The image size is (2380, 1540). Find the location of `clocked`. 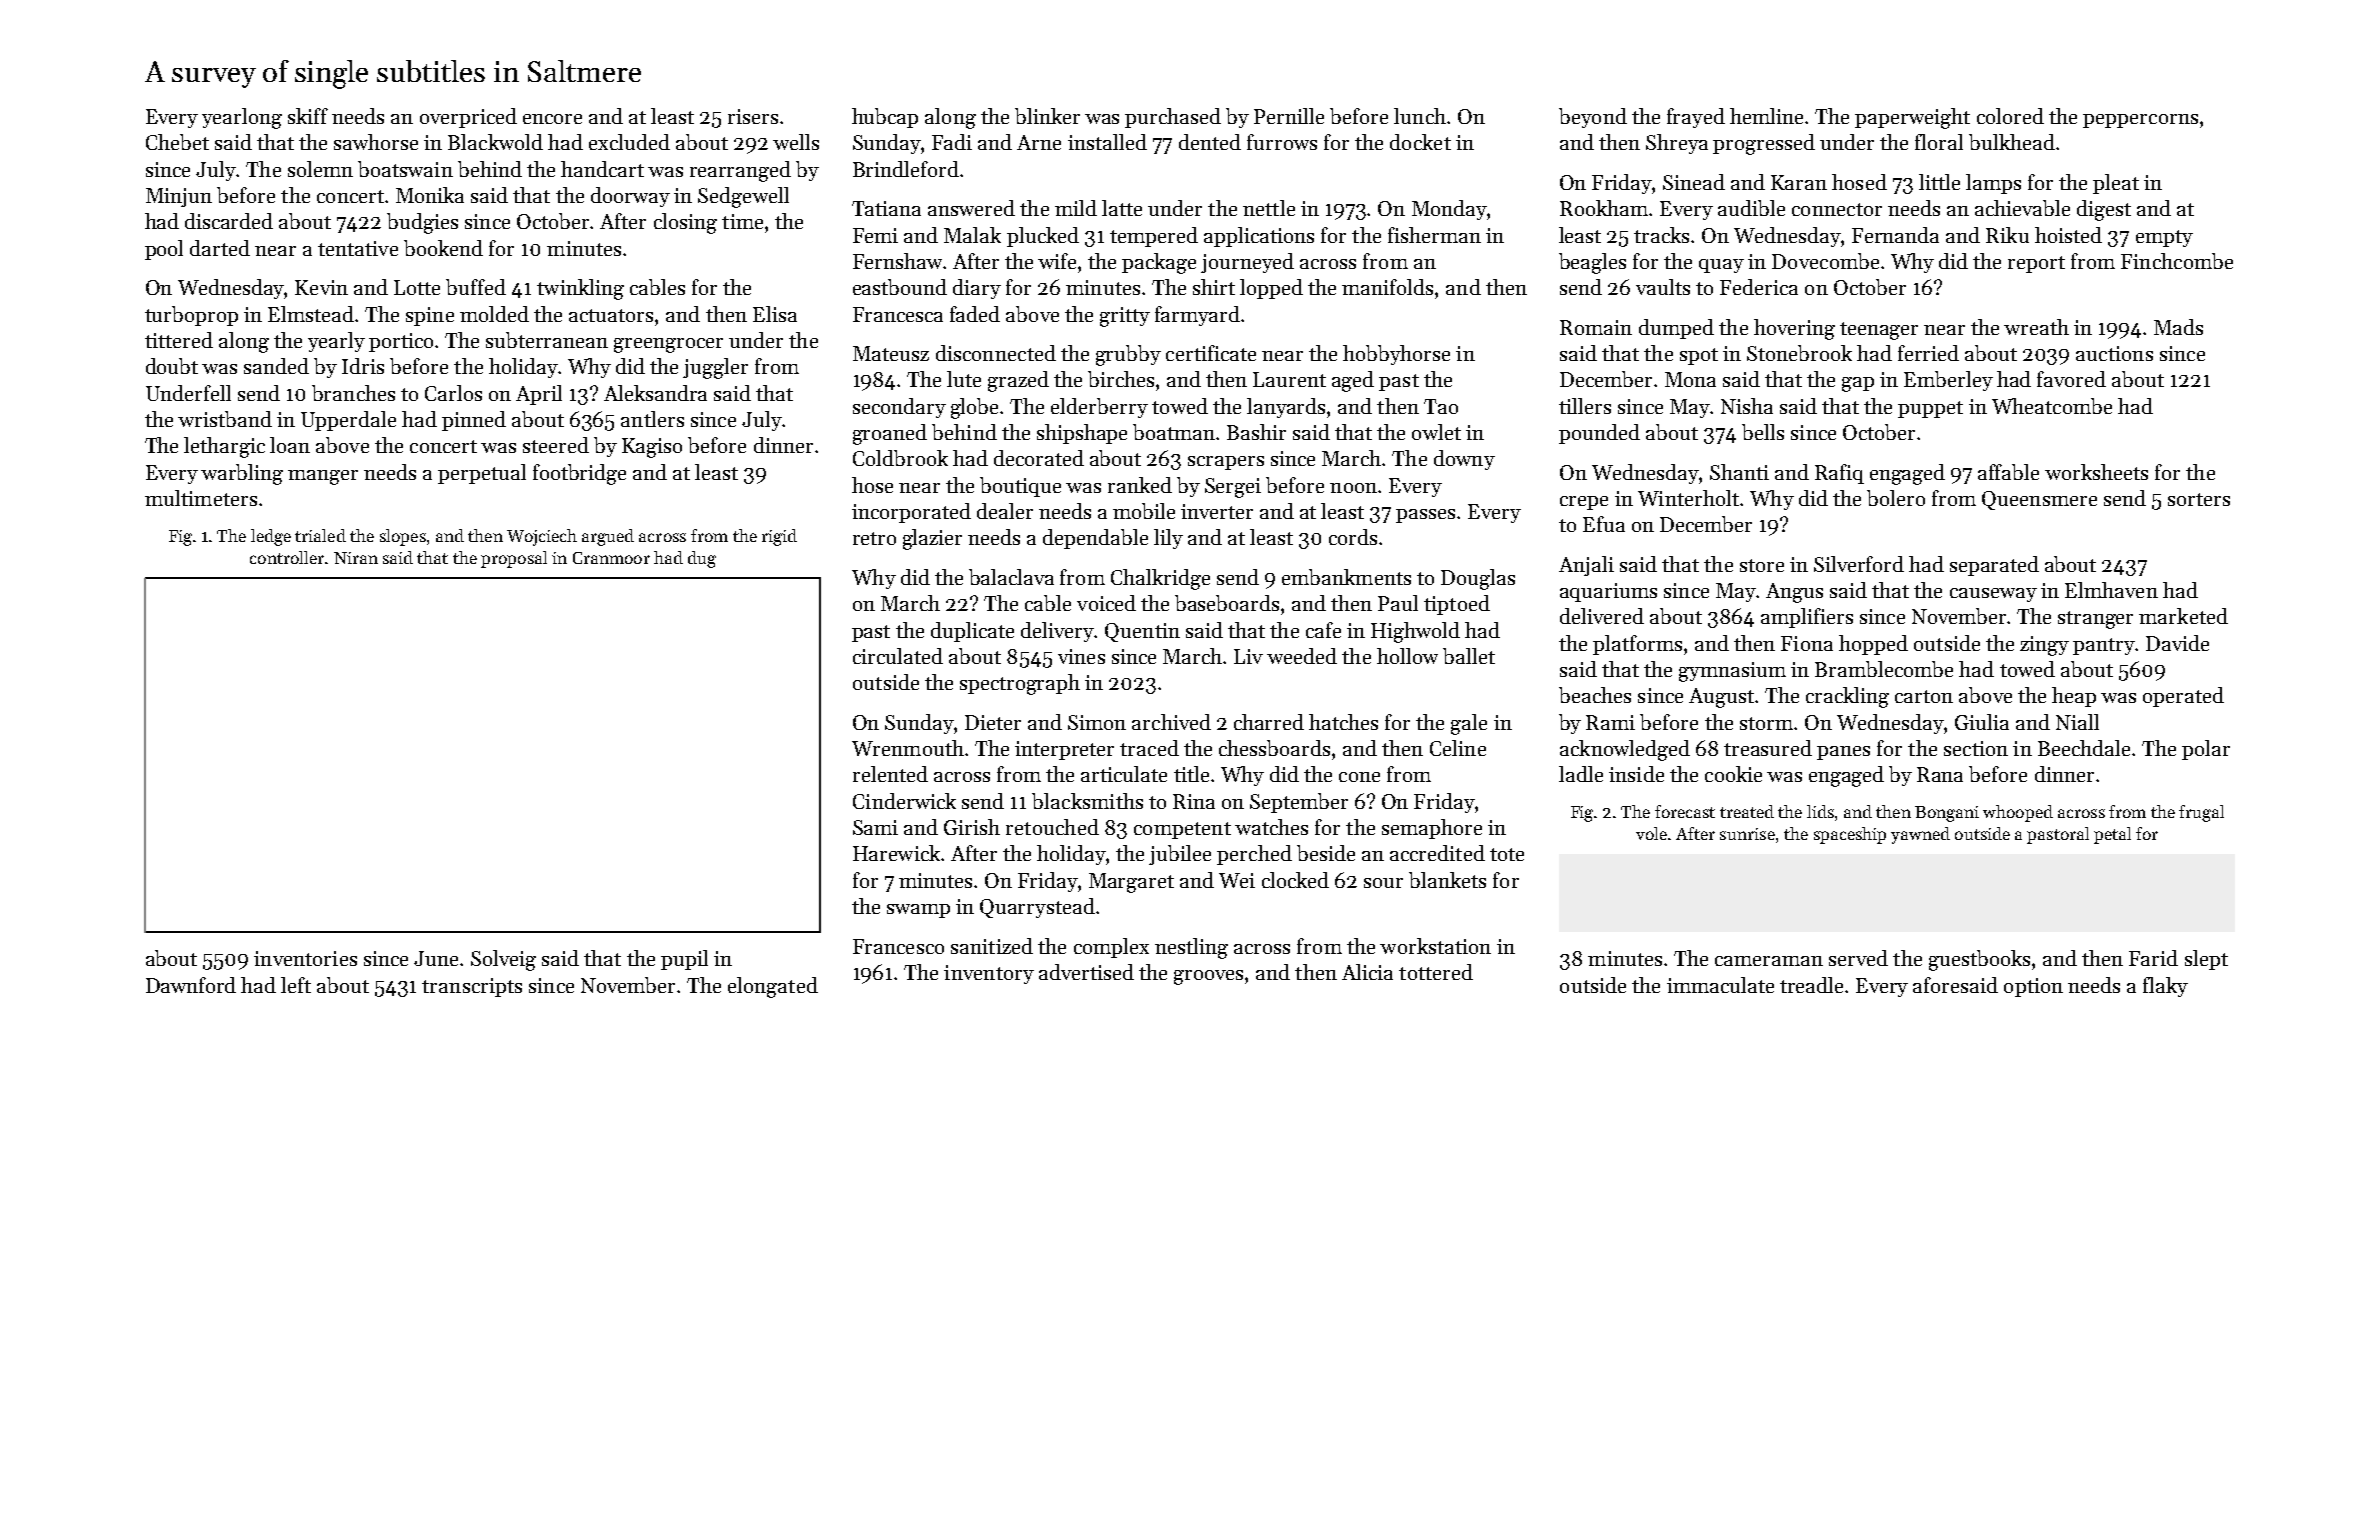

clocked is located at coordinates (1295, 880).
